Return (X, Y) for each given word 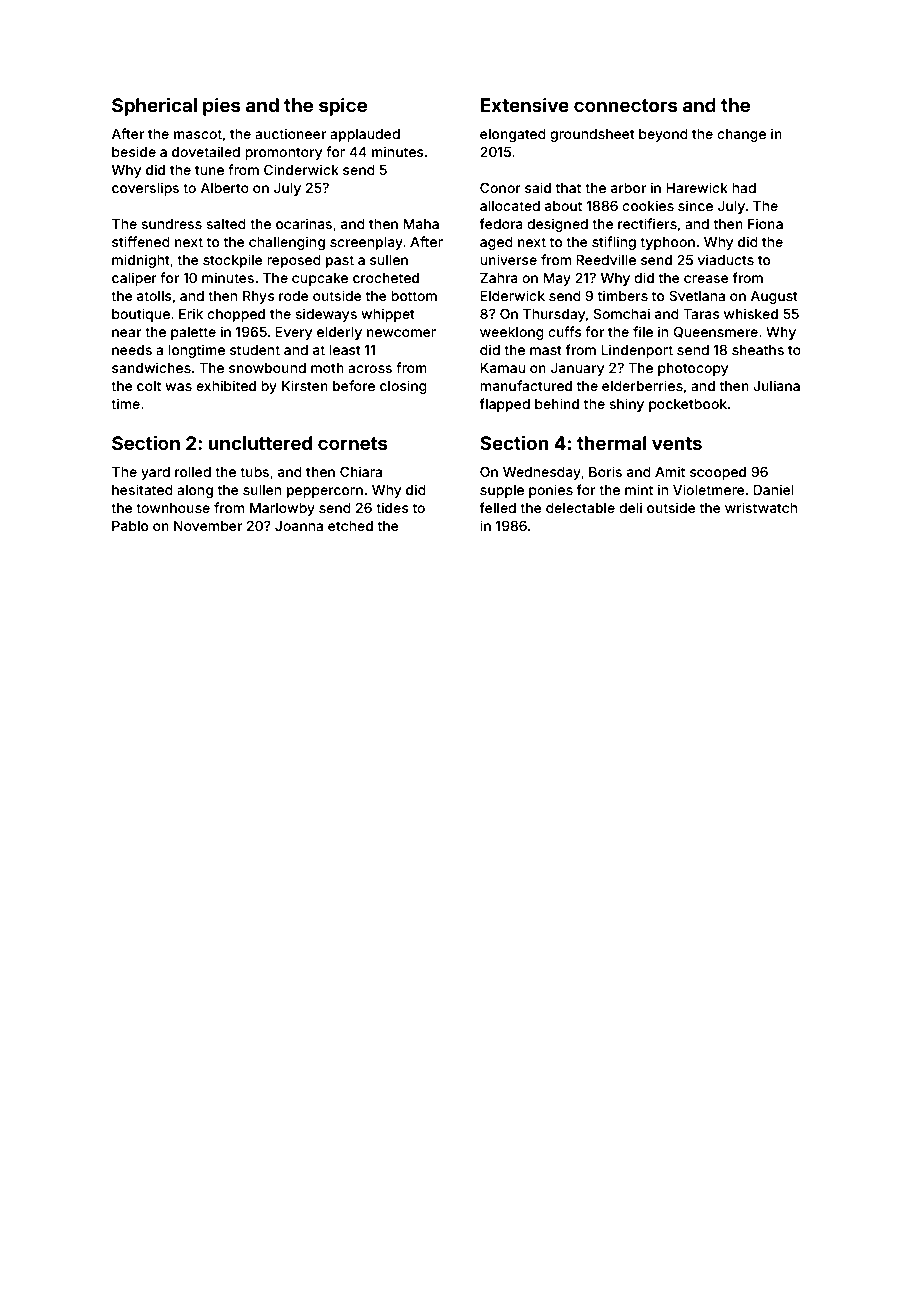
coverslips (145, 189)
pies (221, 106)
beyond (663, 135)
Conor (500, 187)
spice (343, 106)
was (178, 387)
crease (706, 279)
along (195, 491)
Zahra (499, 278)
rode (294, 296)
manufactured (526, 385)
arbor (628, 188)
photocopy (693, 369)
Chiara (361, 471)
